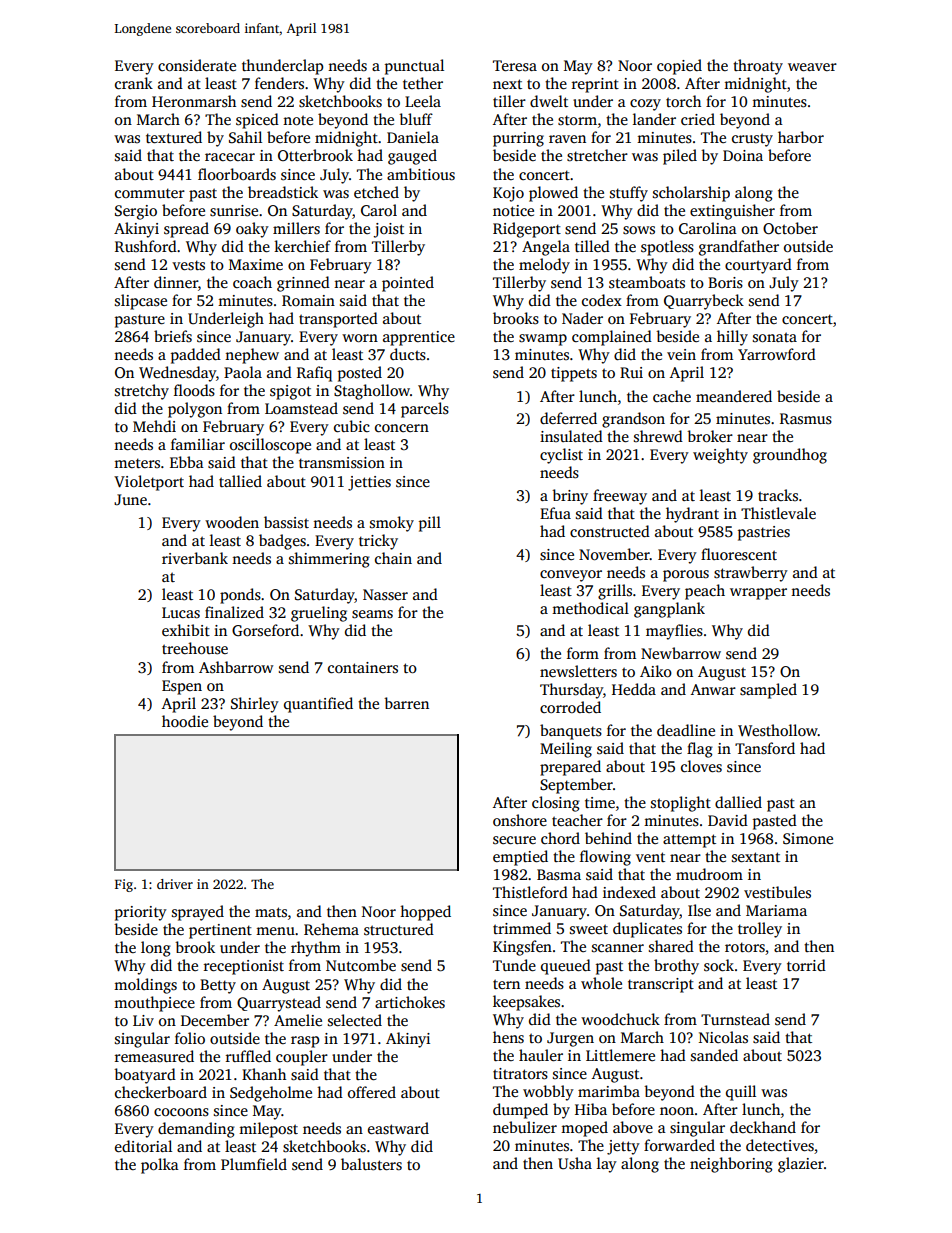 This screenshot has width=952, height=1233. Describe the element at coordinates (520, 820) in the screenshot. I see `onshore` at that location.
